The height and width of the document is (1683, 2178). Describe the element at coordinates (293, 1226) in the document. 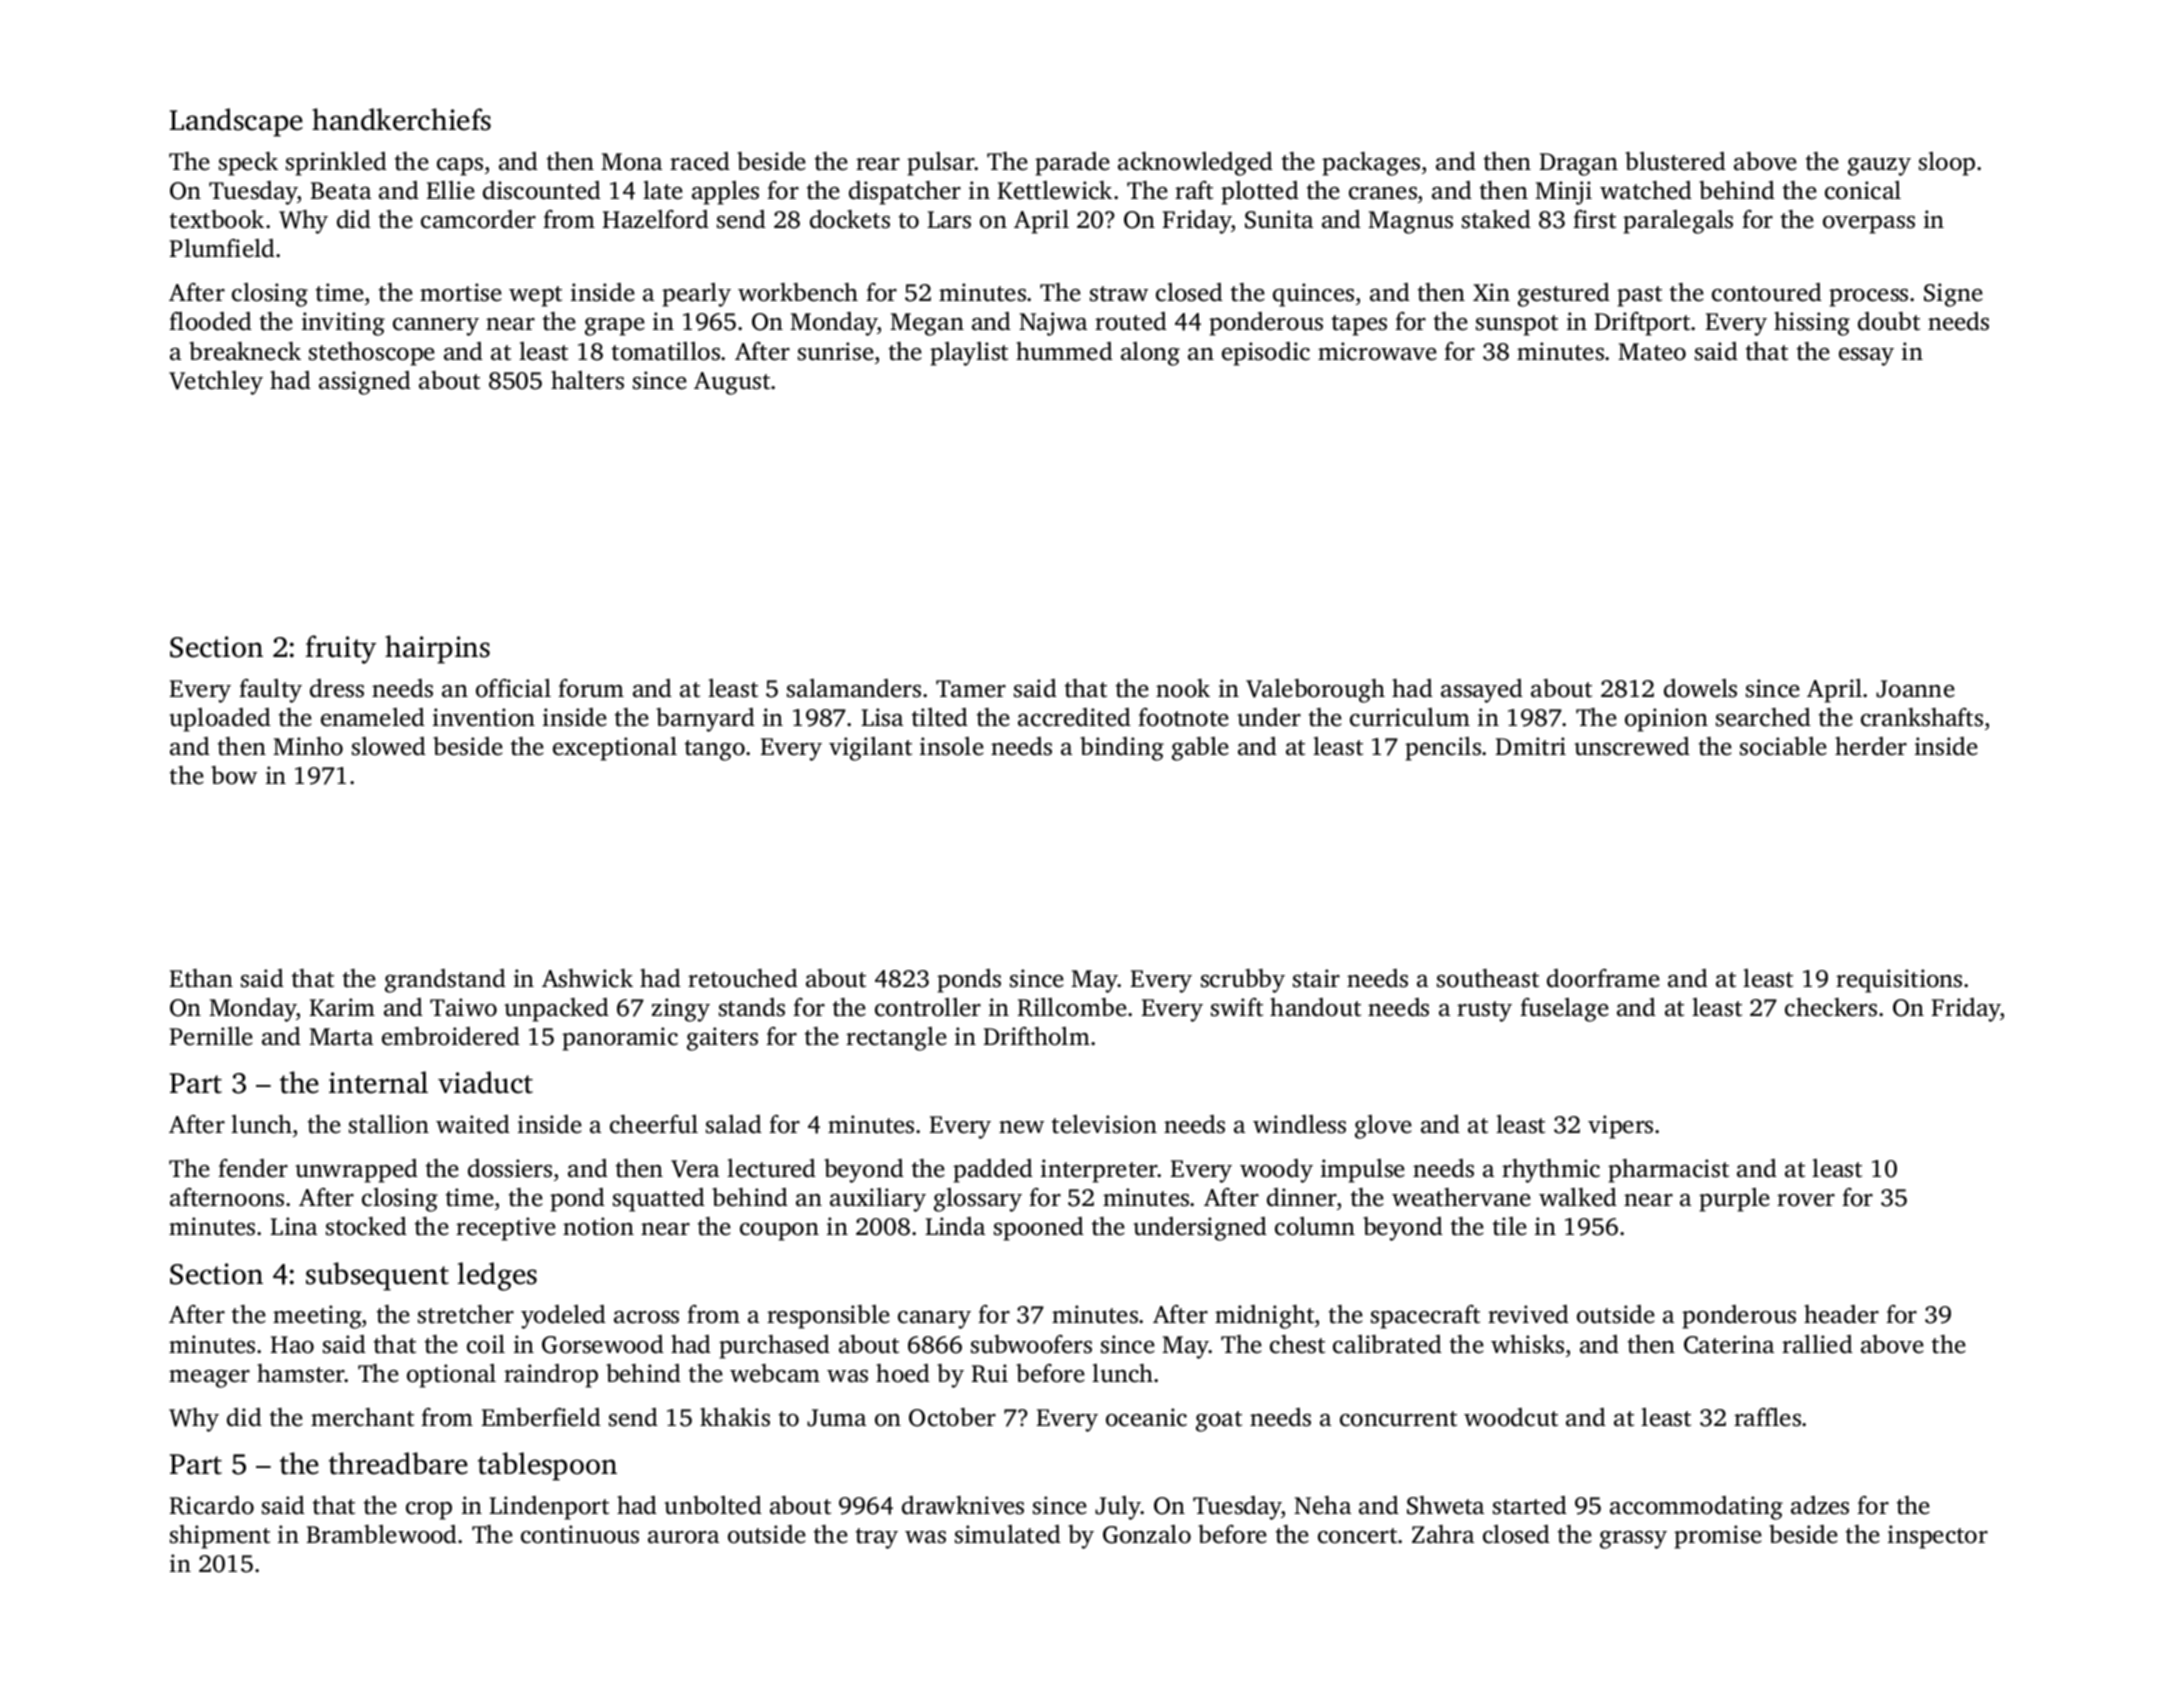

I see `Lina` at that location.
